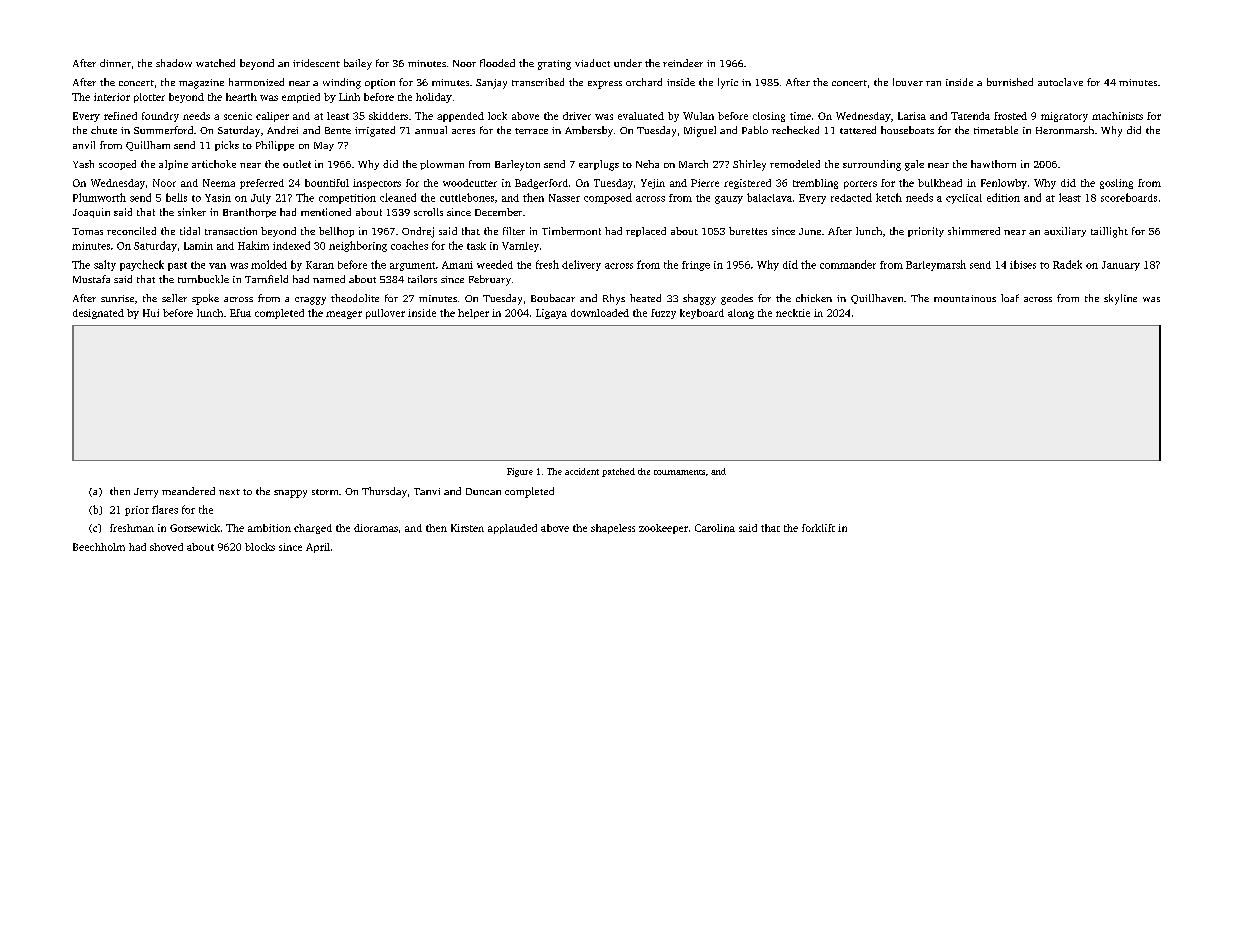 The height and width of the screenshot is (952, 1233). Describe the element at coordinates (146, 493) in the screenshot. I see `Jerry` at that location.
